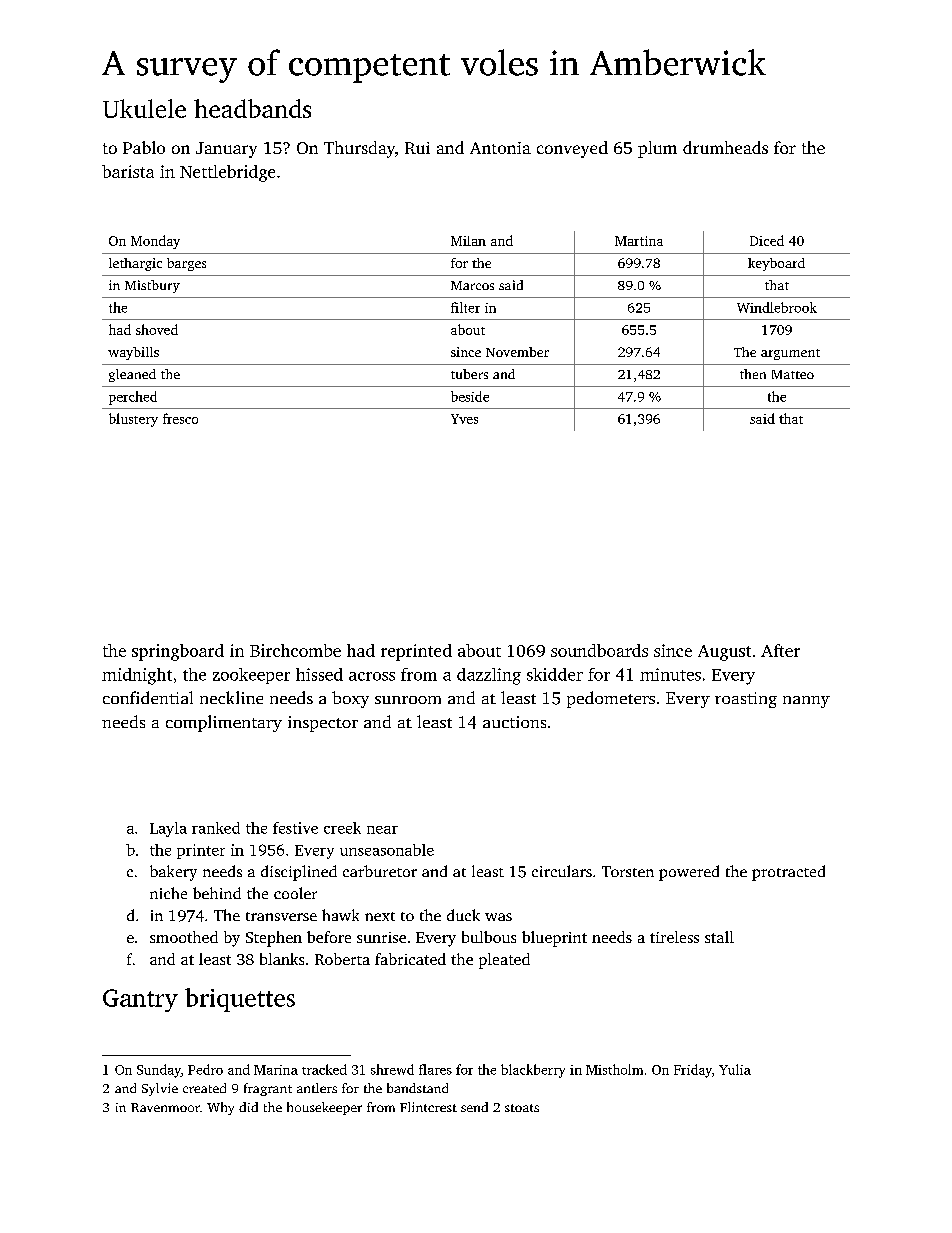 This page has width=952, height=1233. Describe the element at coordinates (780, 650) in the page. I see `After` at that location.
